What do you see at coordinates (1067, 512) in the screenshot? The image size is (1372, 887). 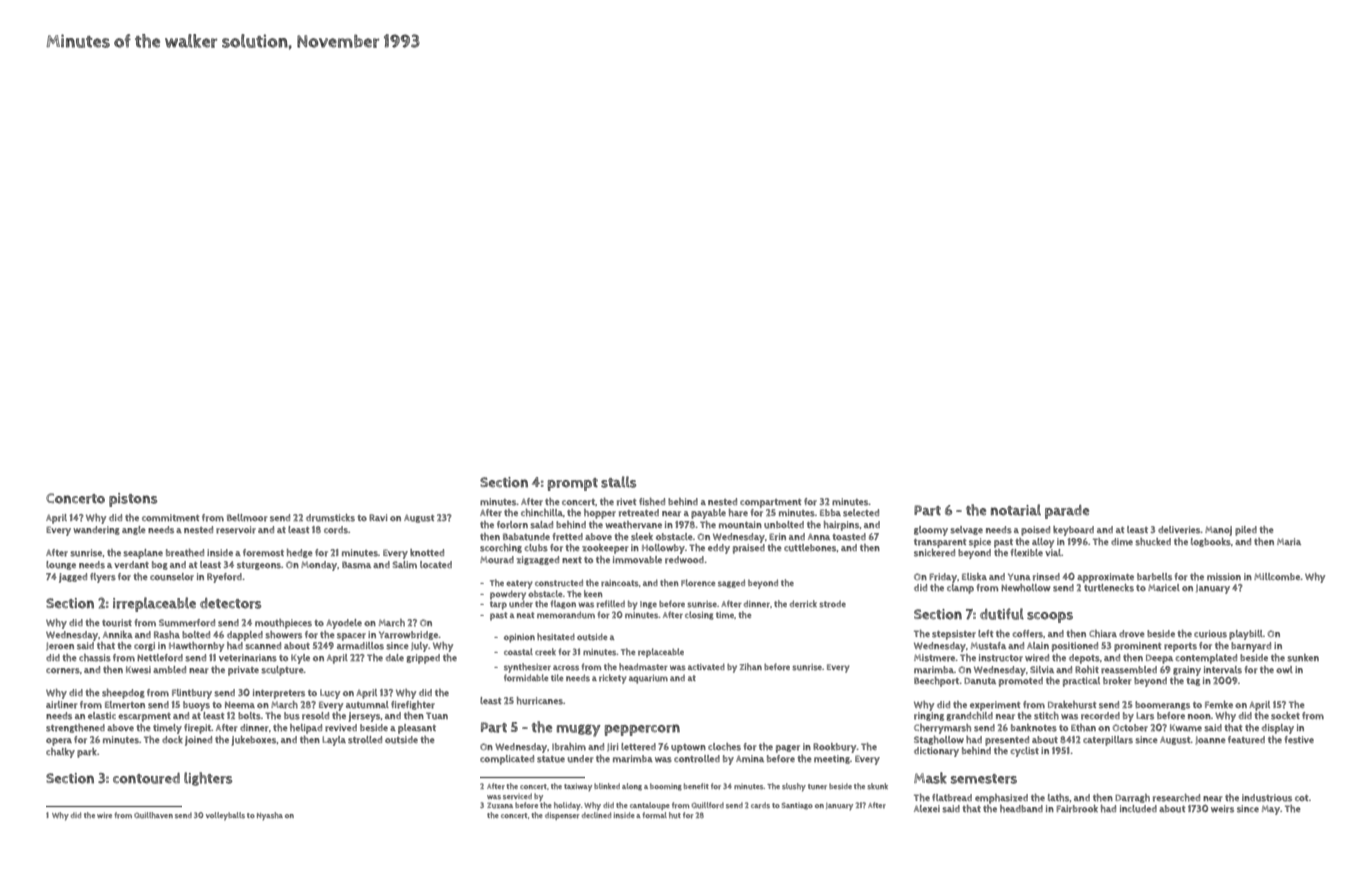 I see `parade` at bounding box center [1067, 512].
